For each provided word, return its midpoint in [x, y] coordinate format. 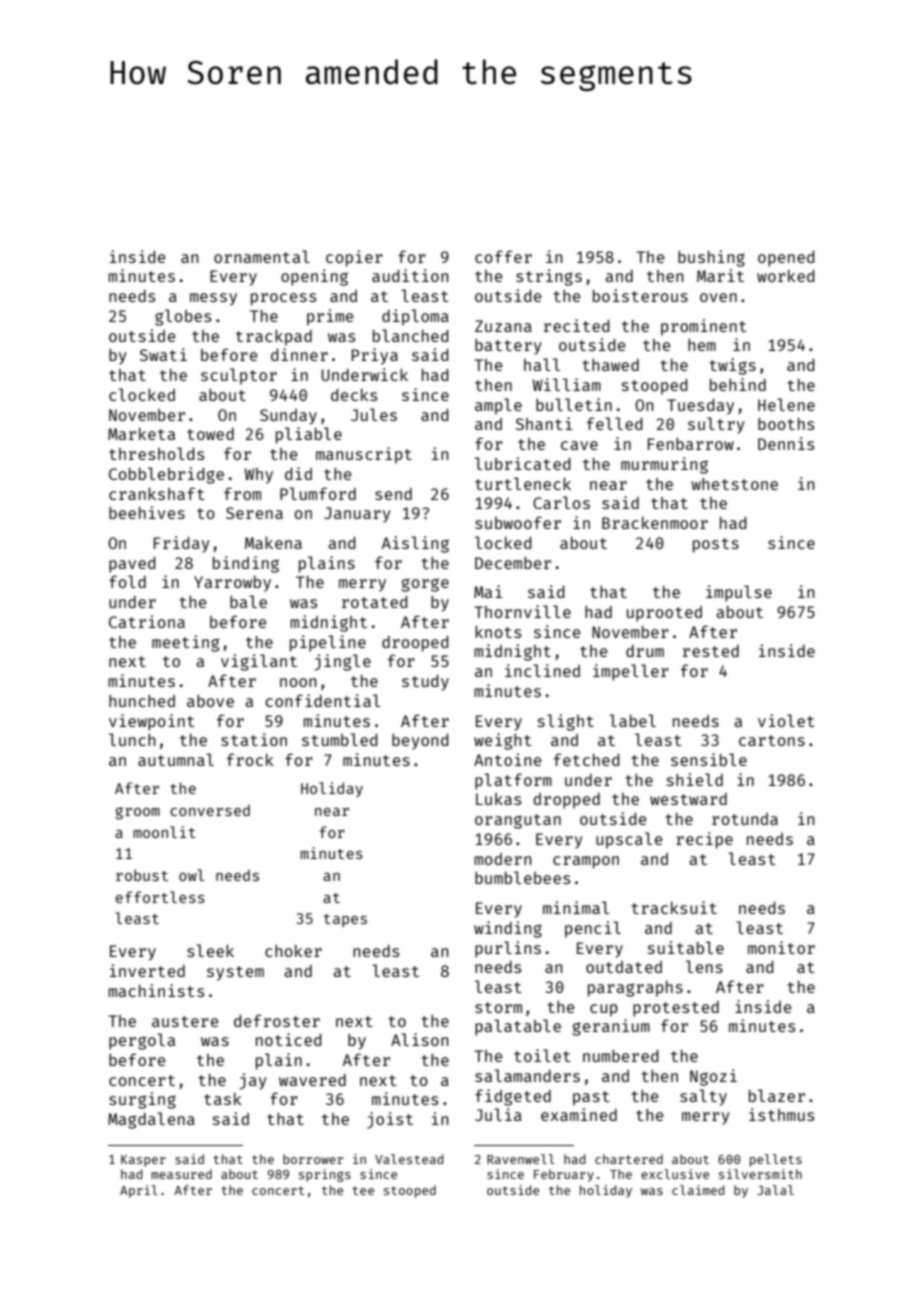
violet [786, 720]
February [564, 1175]
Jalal [775, 1190]
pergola [142, 1041]
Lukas [498, 799]
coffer [503, 256]
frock [250, 759]
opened [786, 259]
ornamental [262, 256]
